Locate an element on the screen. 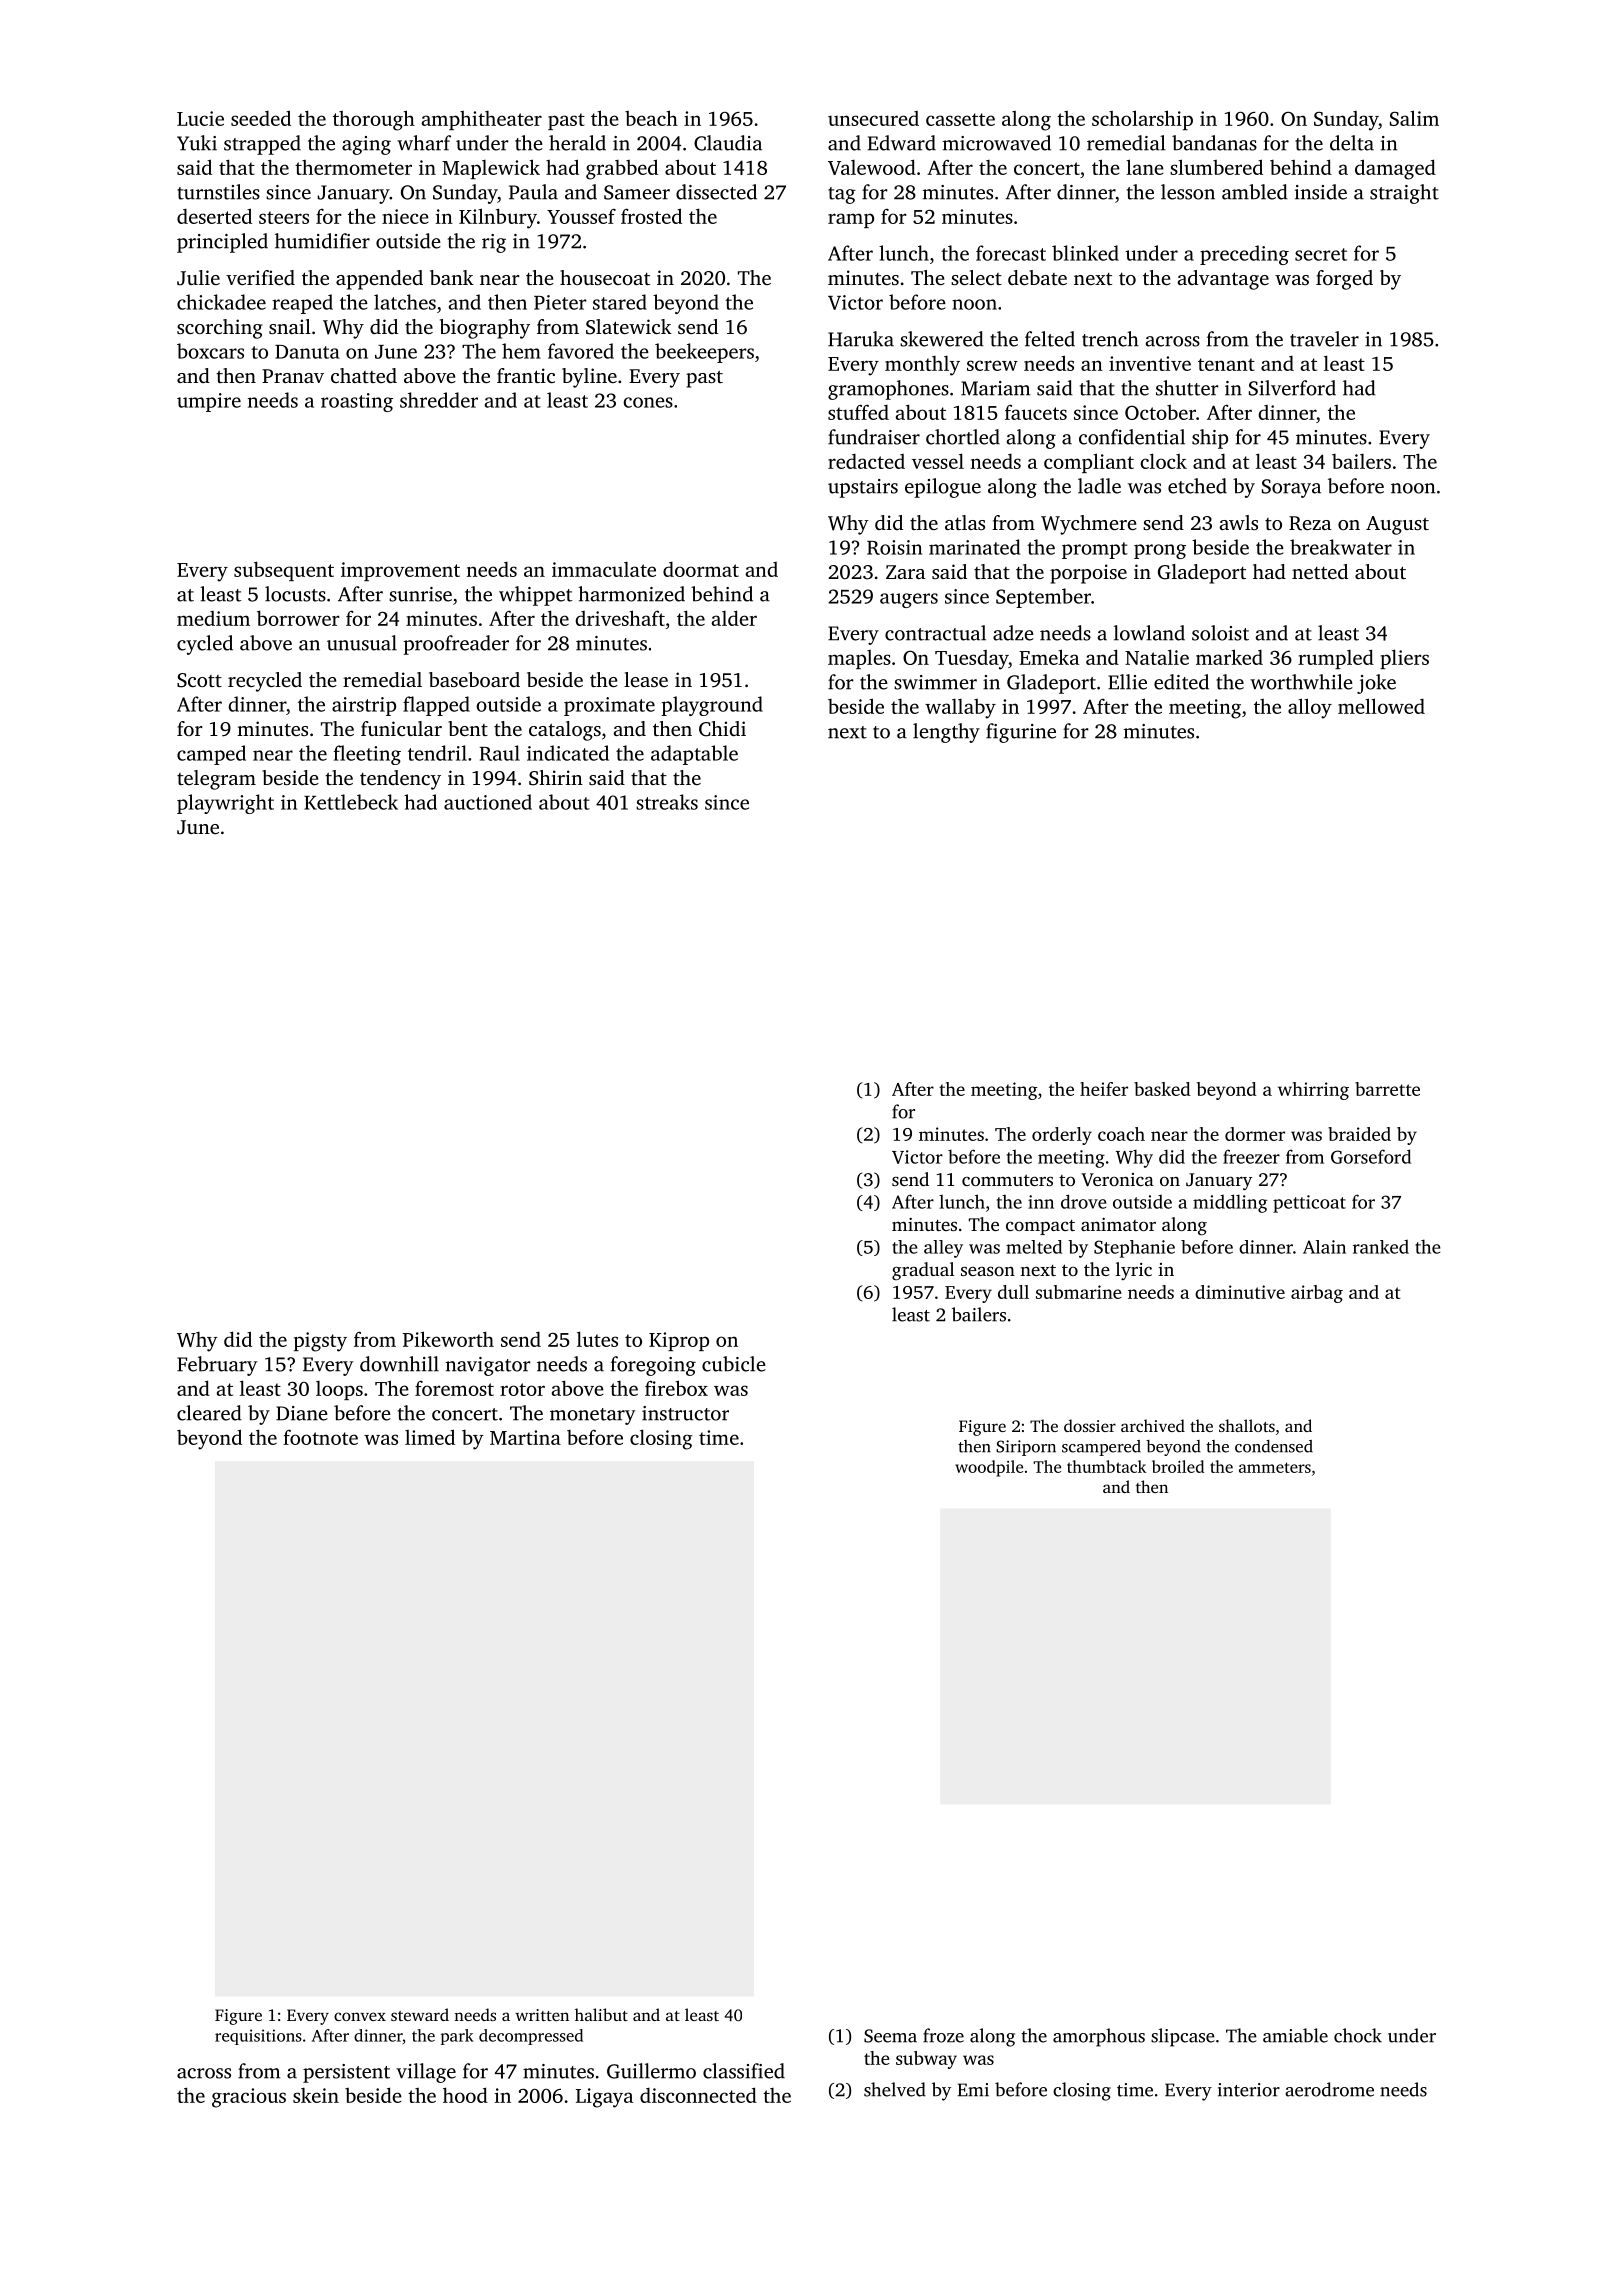  streaks is located at coordinates (667, 802).
